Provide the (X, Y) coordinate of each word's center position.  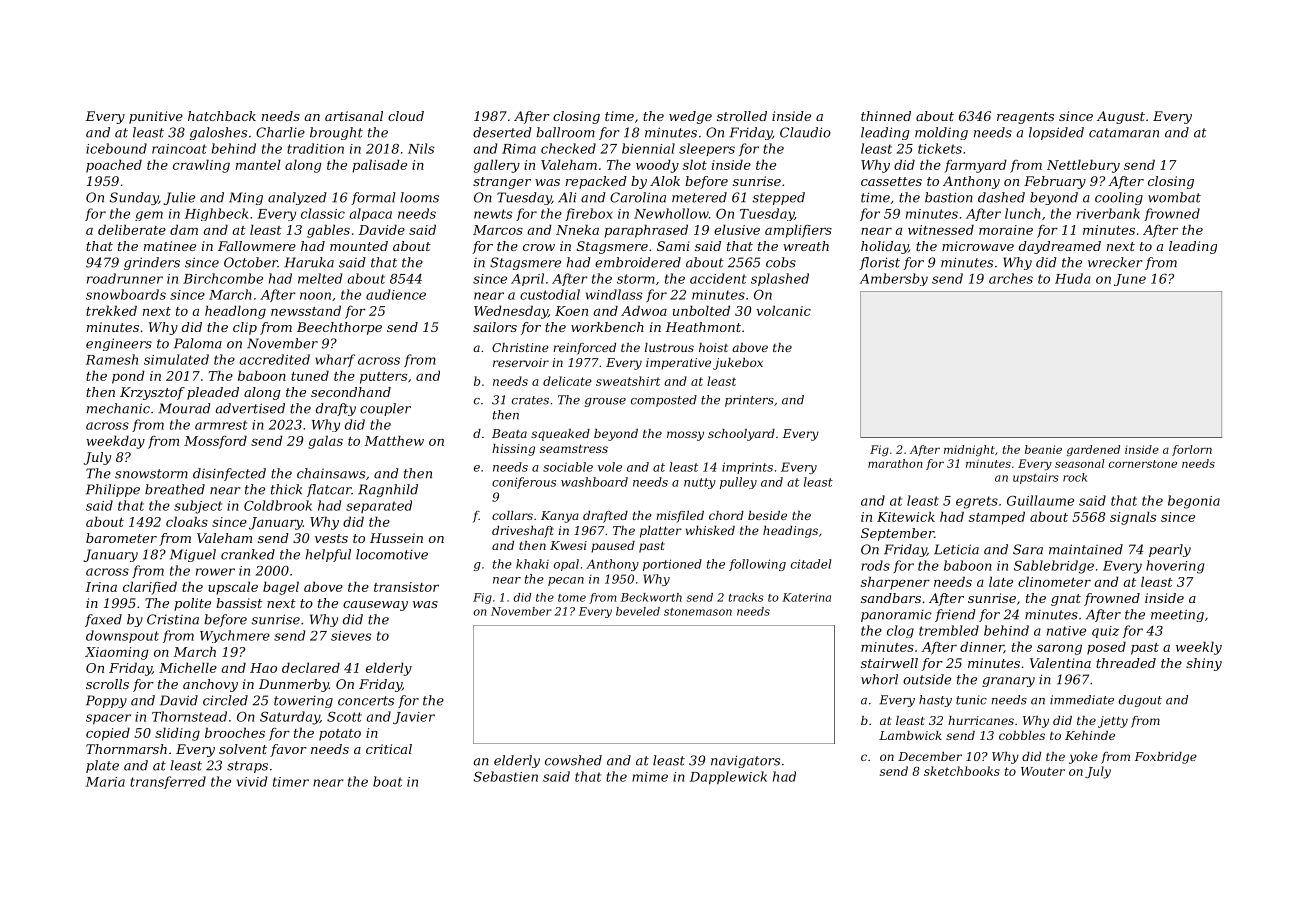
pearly (1170, 550)
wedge (690, 117)
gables (328, 231)
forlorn (1192, 450)
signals (1133, 518)
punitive (156, 117)
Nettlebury (1083, 166)
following (757, 565)
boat (387, 781)
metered (699, 197)
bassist (239, 603)
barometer (121, 538)
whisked (710, 530)
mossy (685, 436)
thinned (886, 116)
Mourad (184, 408)
